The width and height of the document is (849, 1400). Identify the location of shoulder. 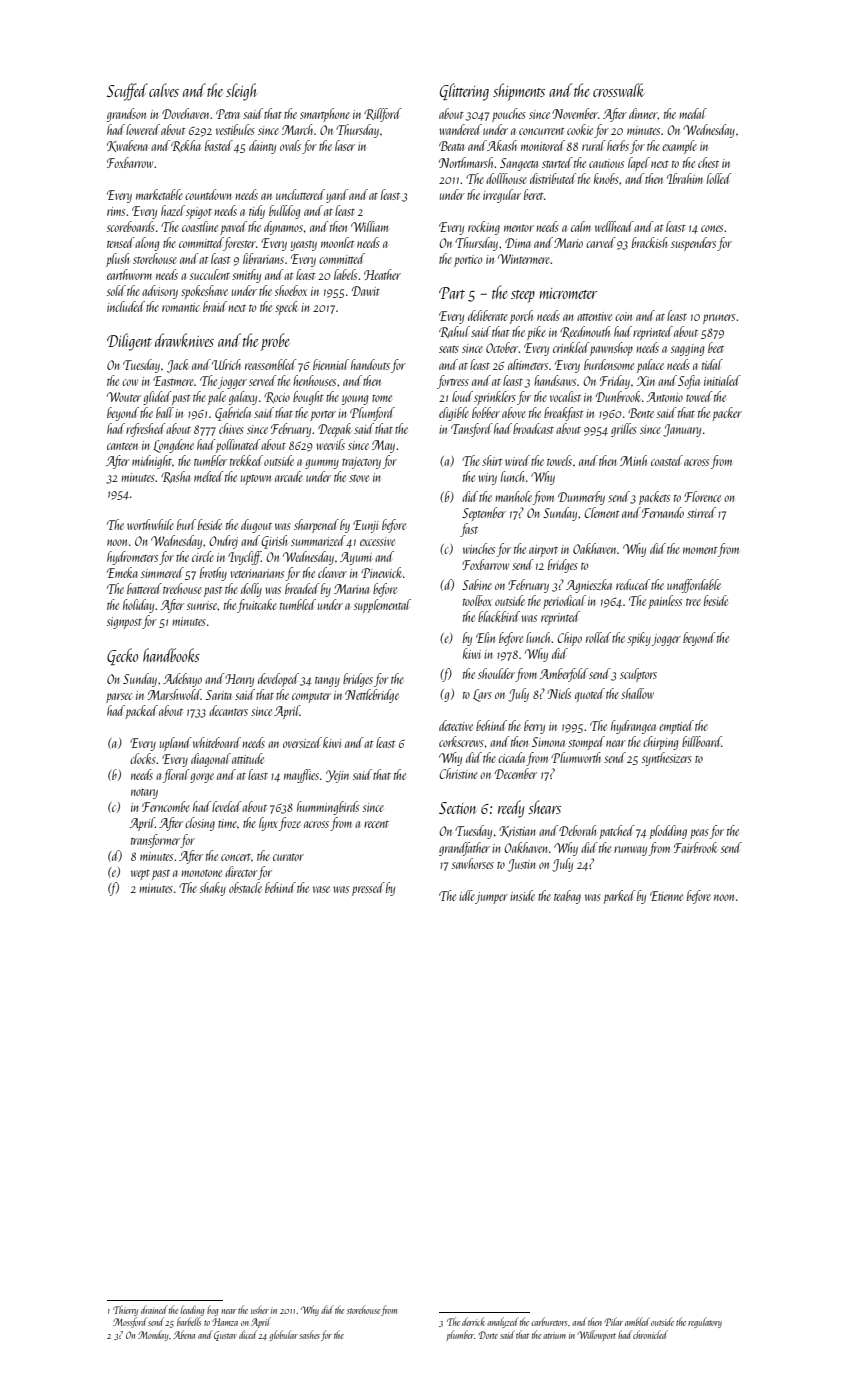
(496, 673).
